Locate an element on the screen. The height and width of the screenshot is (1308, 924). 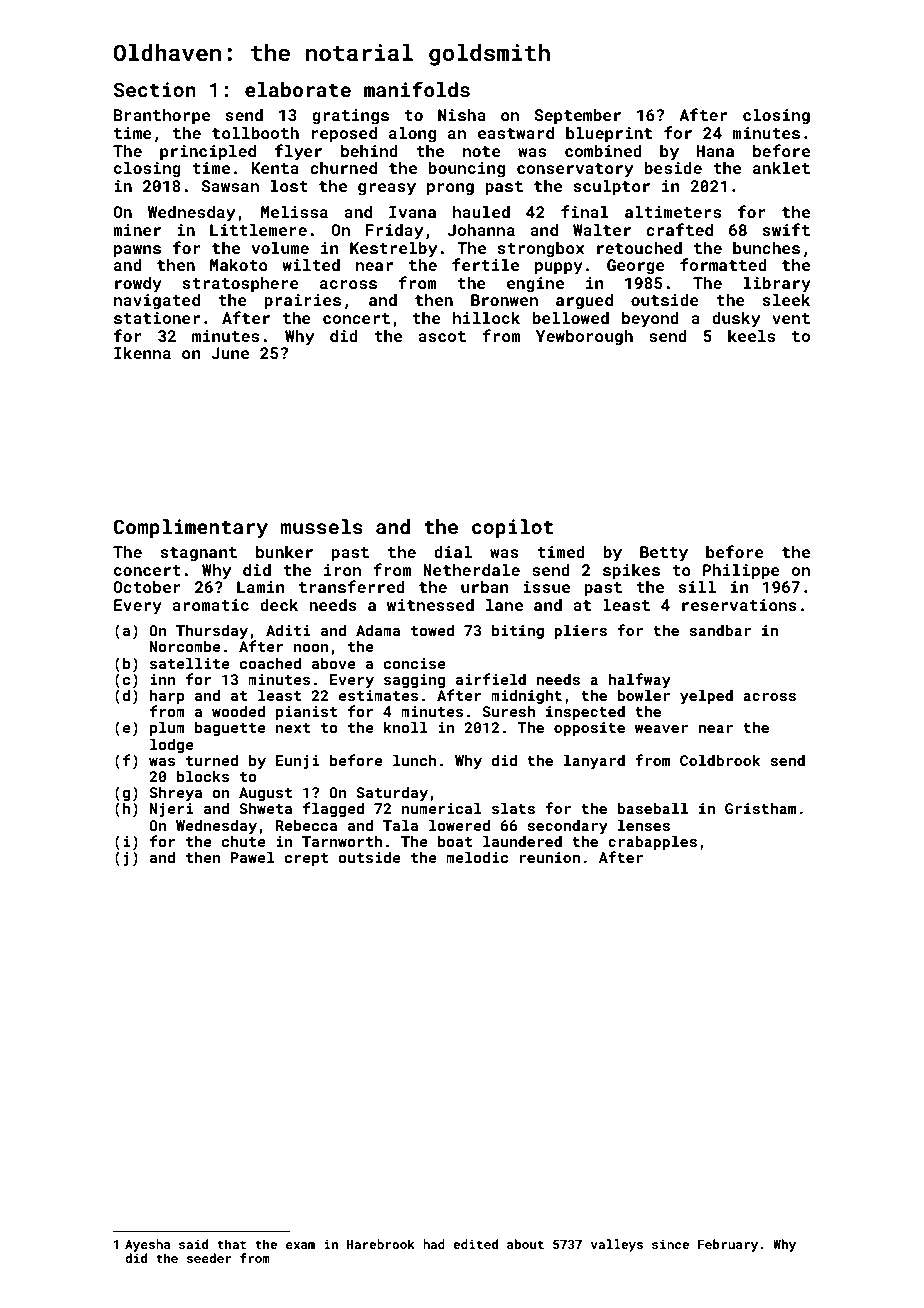
behind is located at coordinates (369, 150).
